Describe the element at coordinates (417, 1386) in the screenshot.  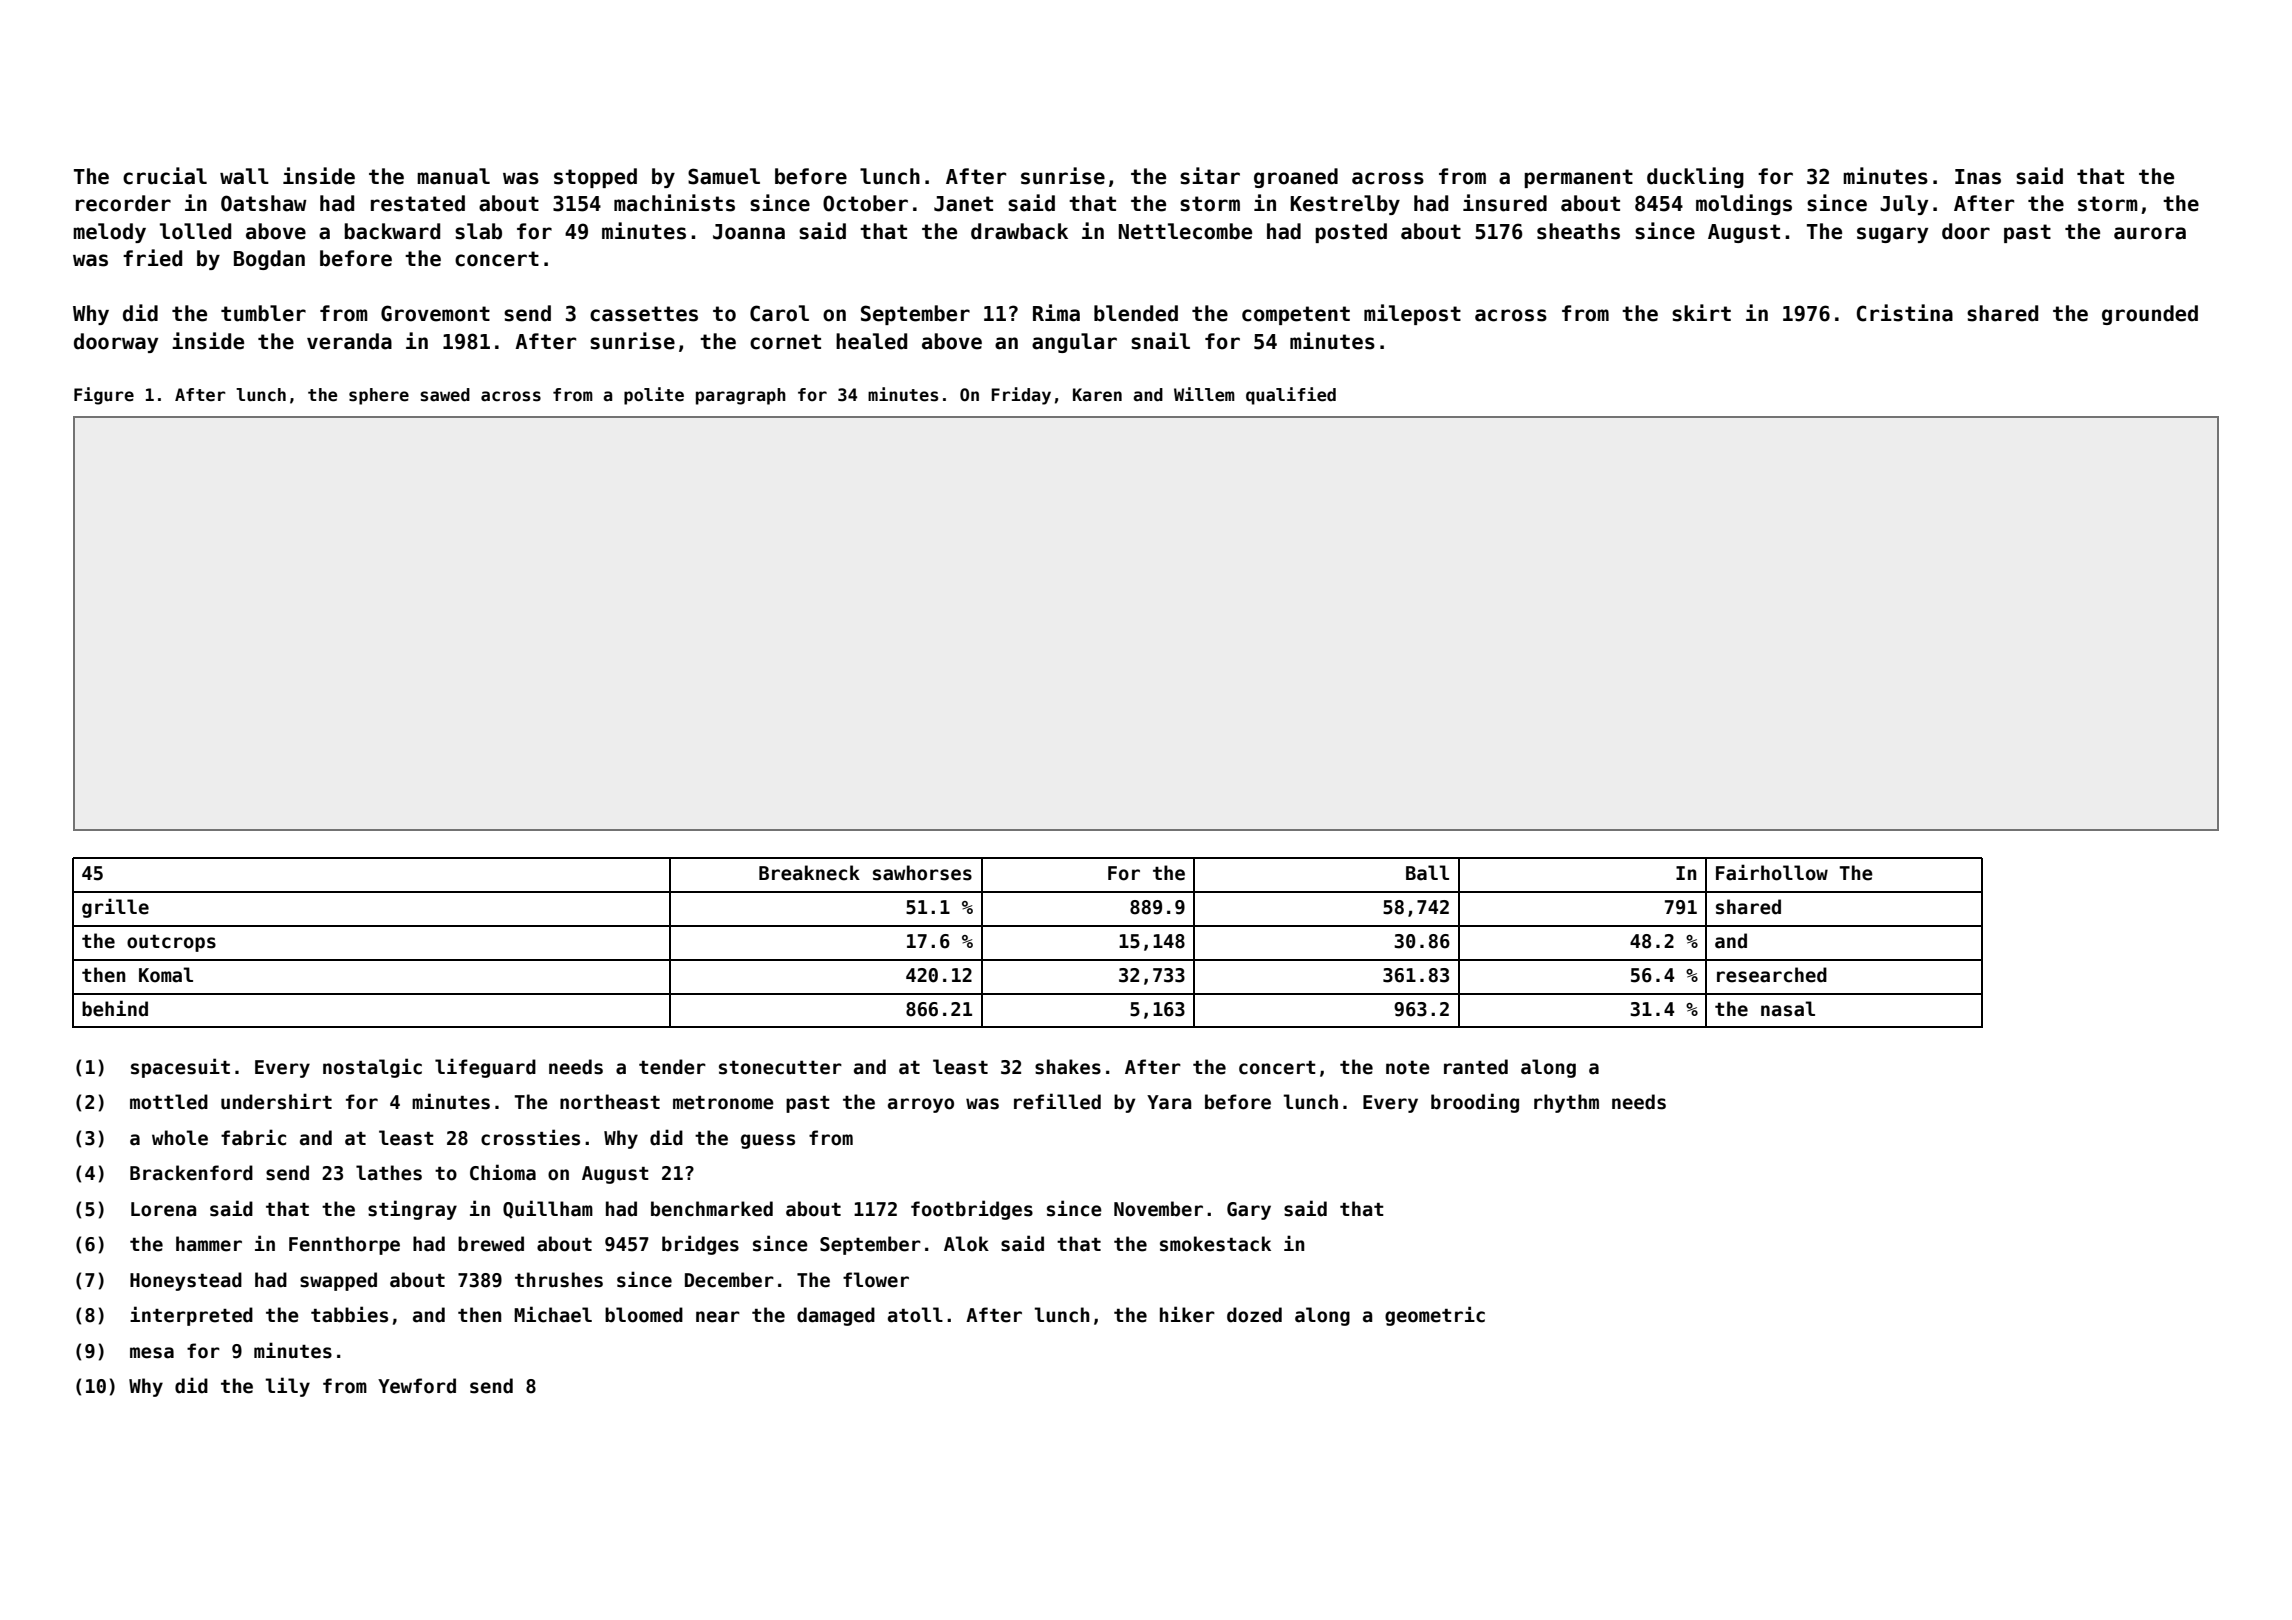
I see `Yewford` at that location.
